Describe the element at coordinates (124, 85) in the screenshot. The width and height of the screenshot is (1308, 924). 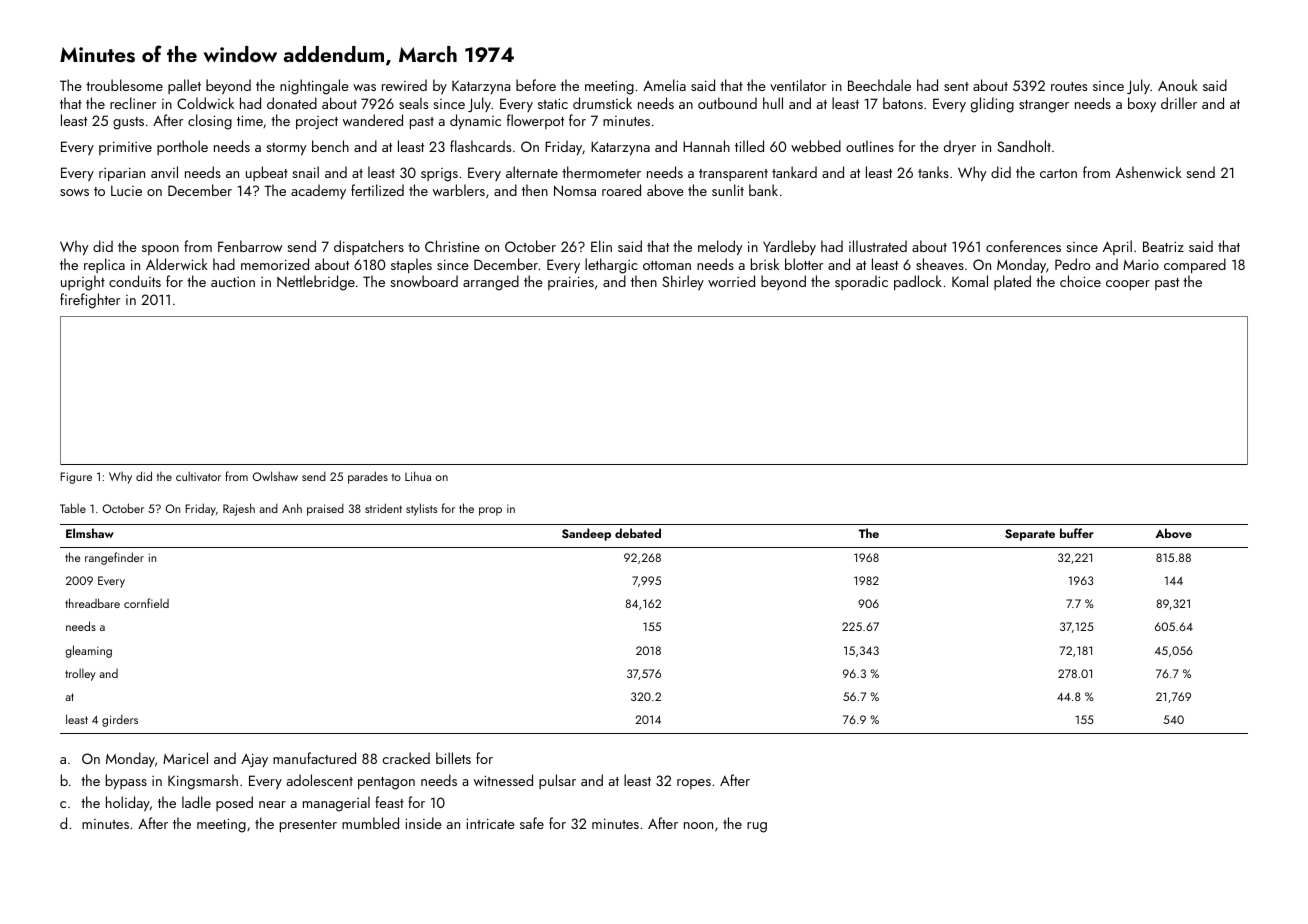
I see `troublesome` at that location.
